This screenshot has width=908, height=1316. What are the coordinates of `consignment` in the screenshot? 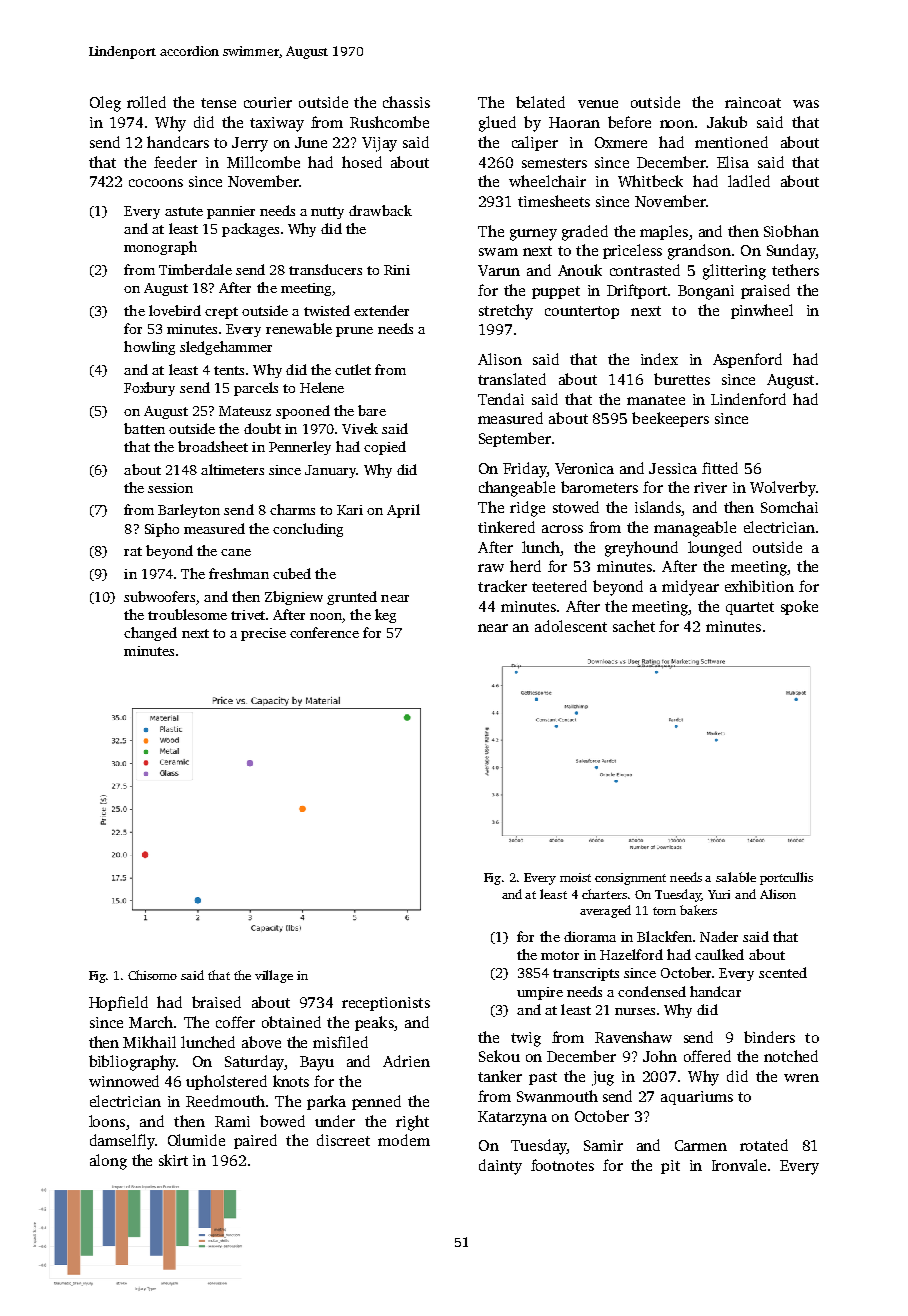 It's located at (630, 879).
